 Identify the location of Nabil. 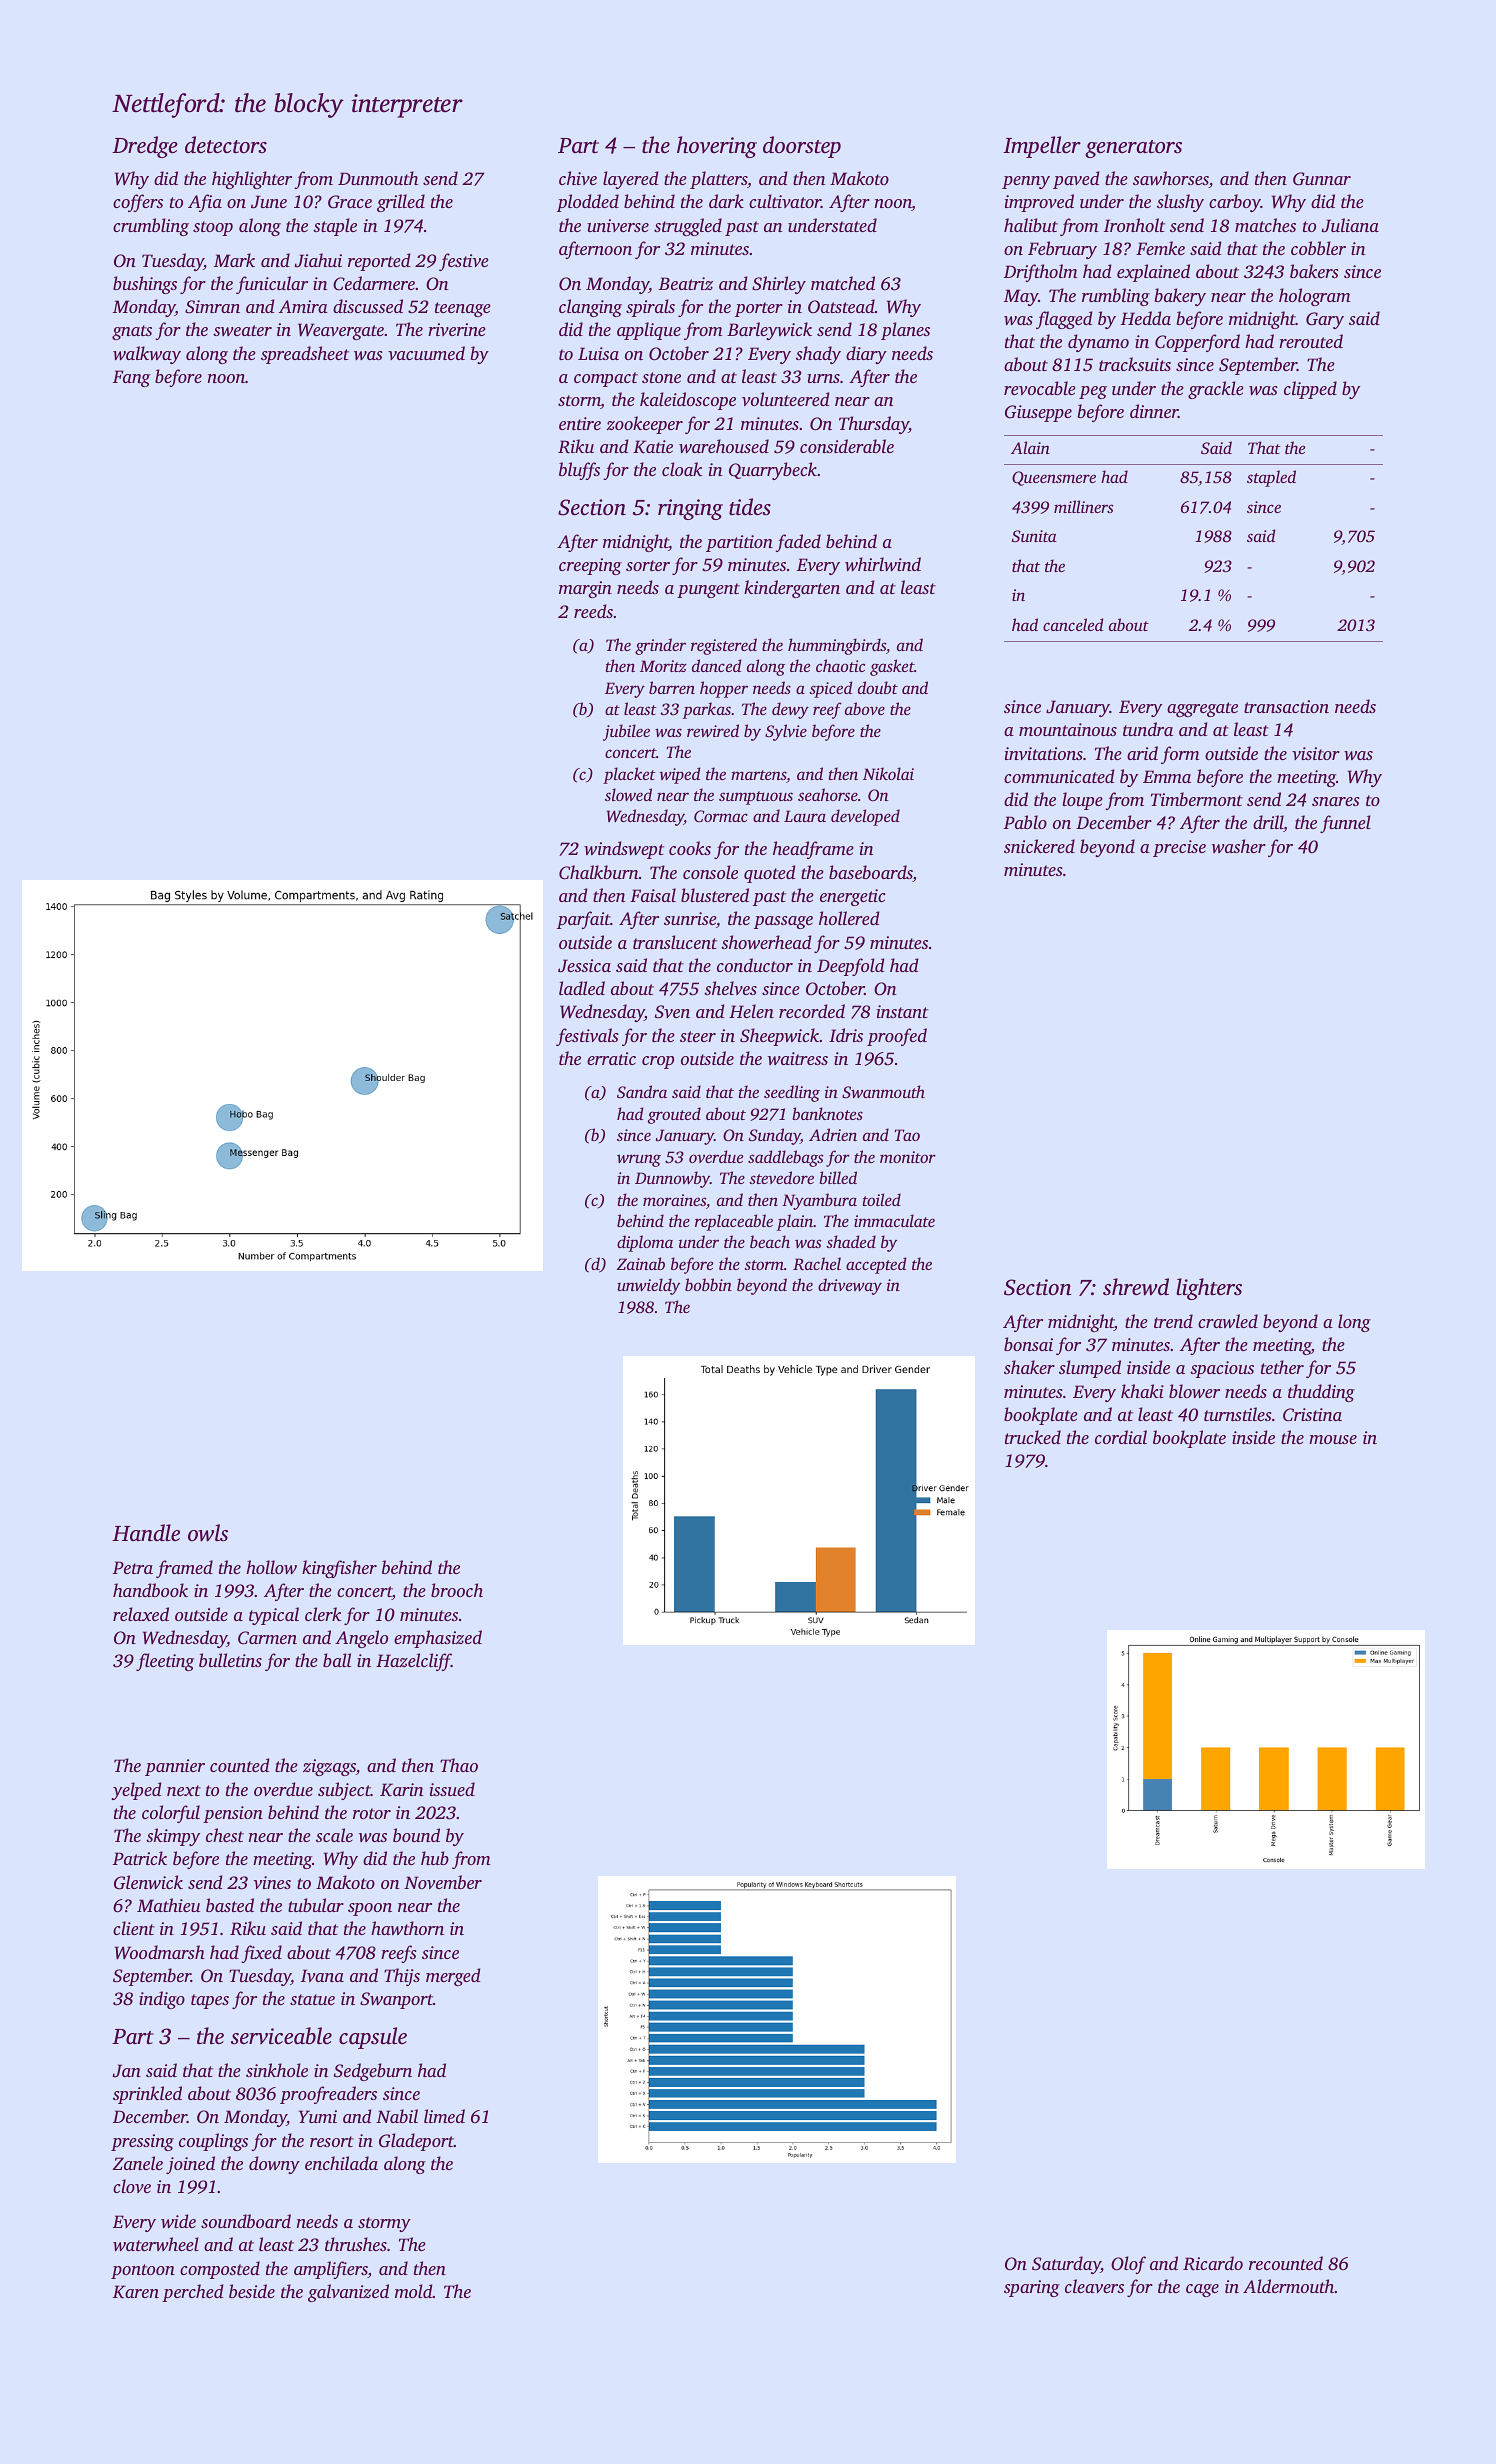
(397, 2116).
